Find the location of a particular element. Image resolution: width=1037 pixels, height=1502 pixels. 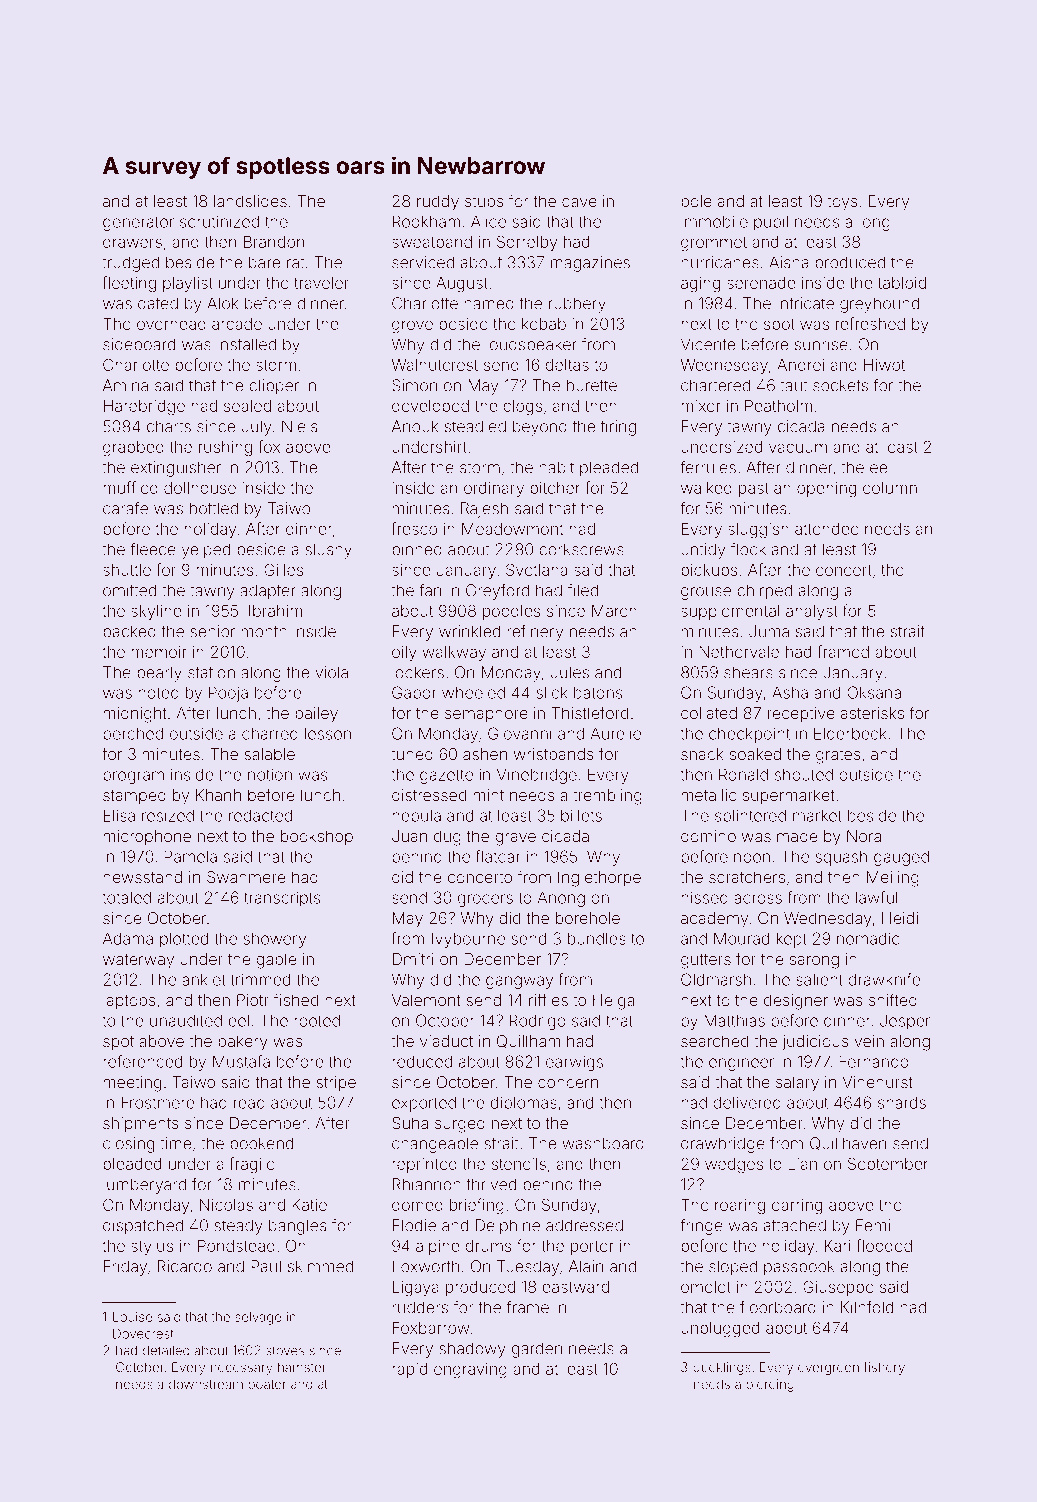

magazines is located at coordinates (590, 264).
